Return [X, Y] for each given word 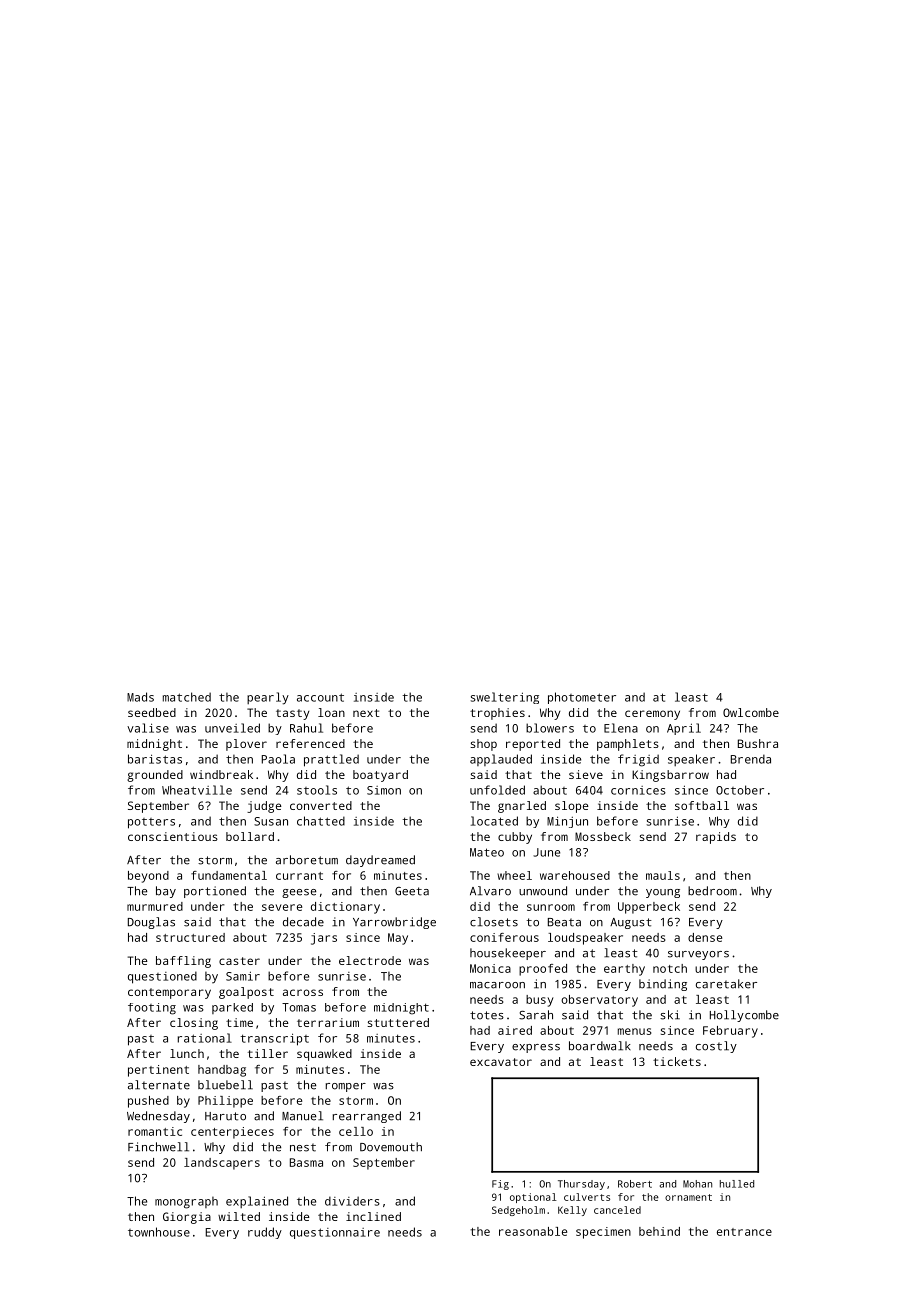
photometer [582, 698]
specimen [603, 1233]
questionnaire [335, 1233]
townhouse [159, 1232]
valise [148, 728]
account [320, 697]
